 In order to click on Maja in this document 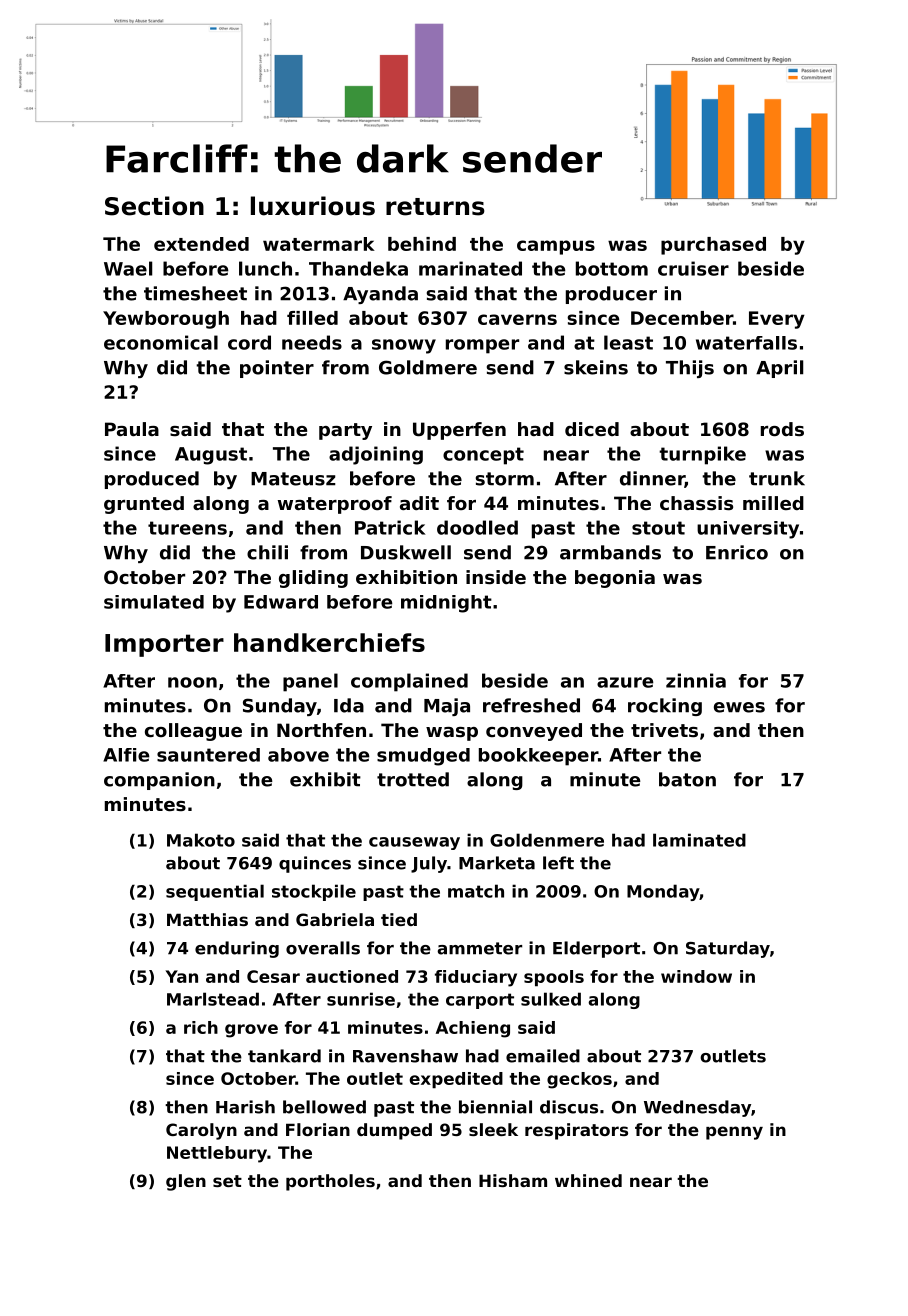, I will do `click(447, 707)`.
